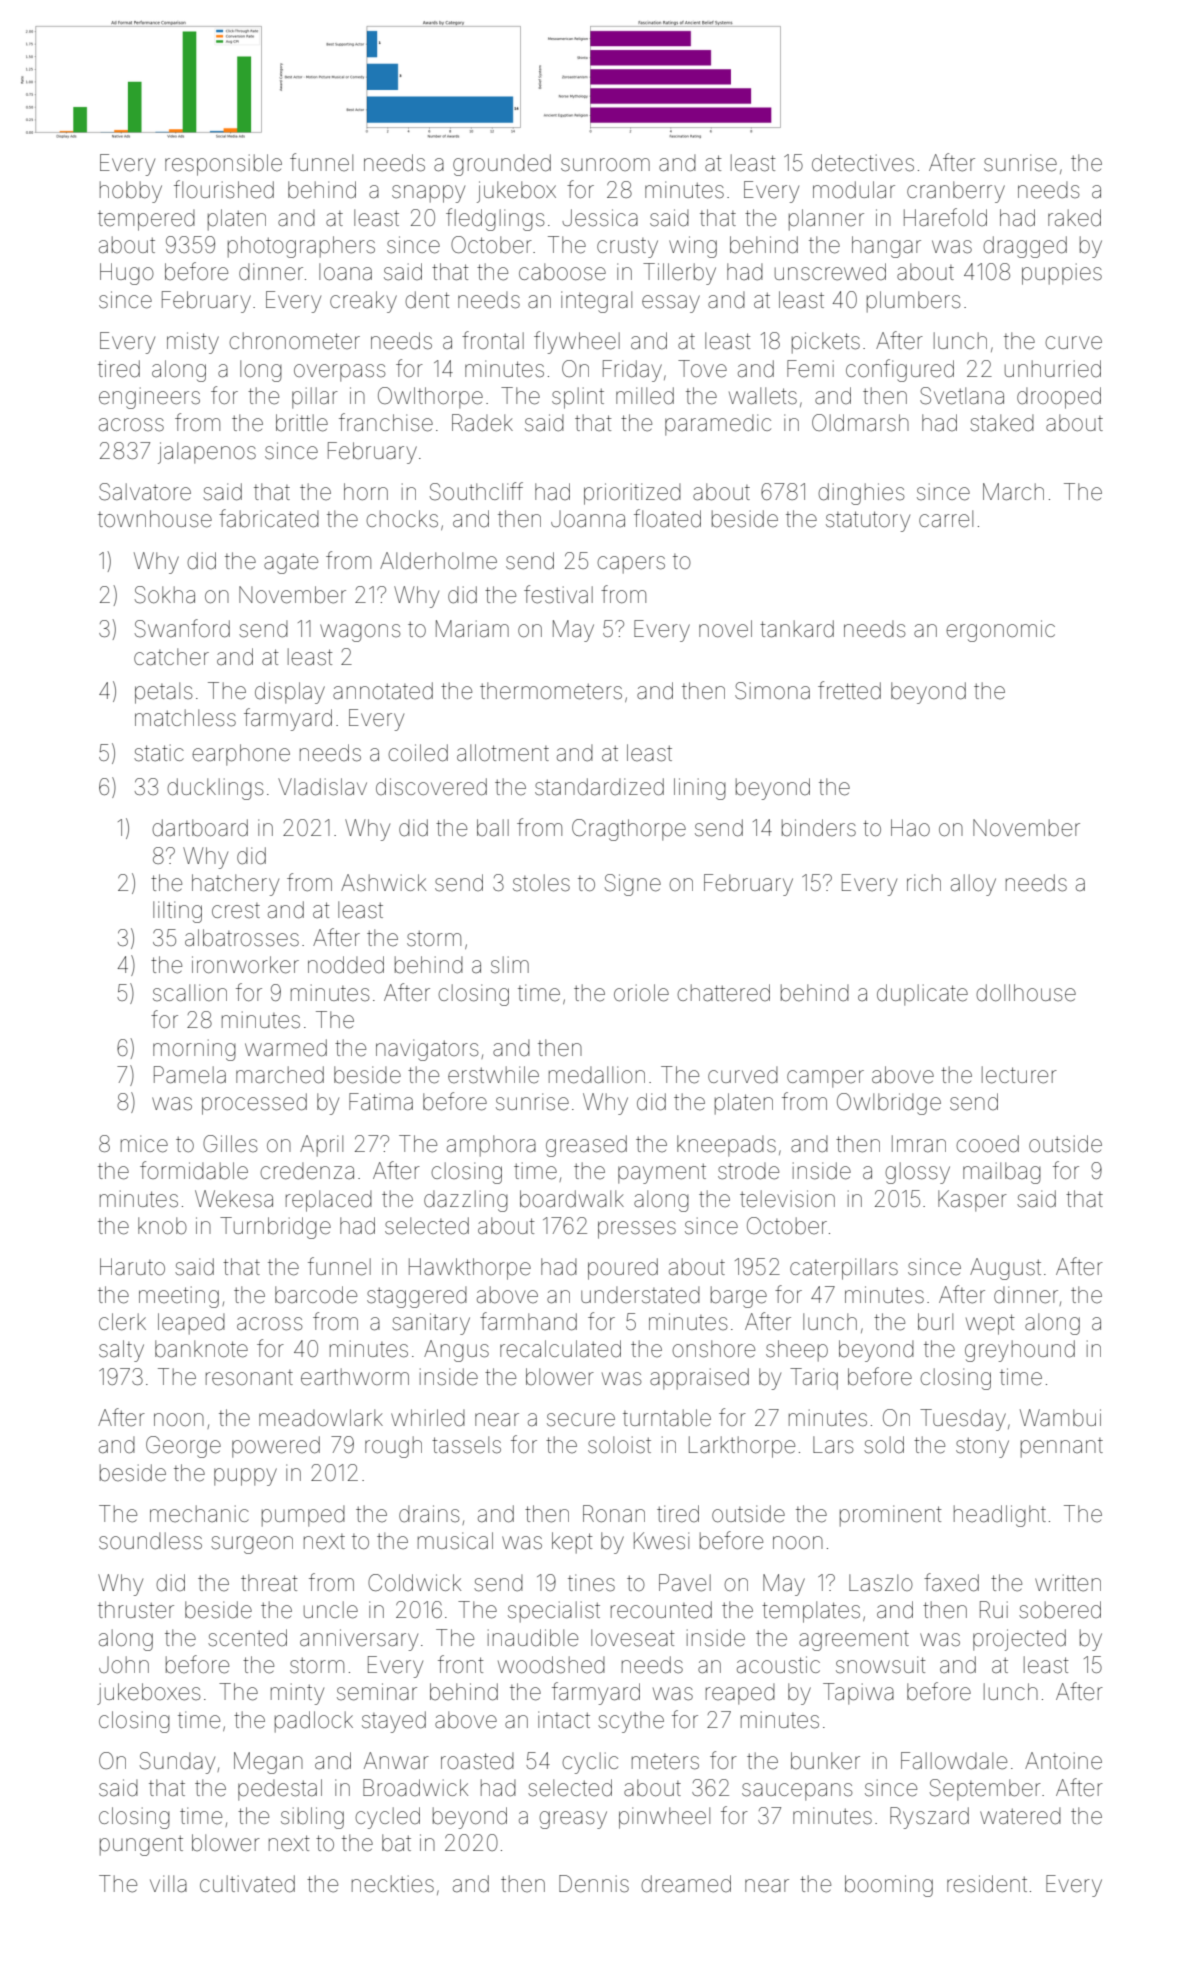 This screenshot has width=1201, height=1978. What do you see at coordinates (346, 965) in the screenshot?
I see `nodded` at bounding box center [346, 965].
